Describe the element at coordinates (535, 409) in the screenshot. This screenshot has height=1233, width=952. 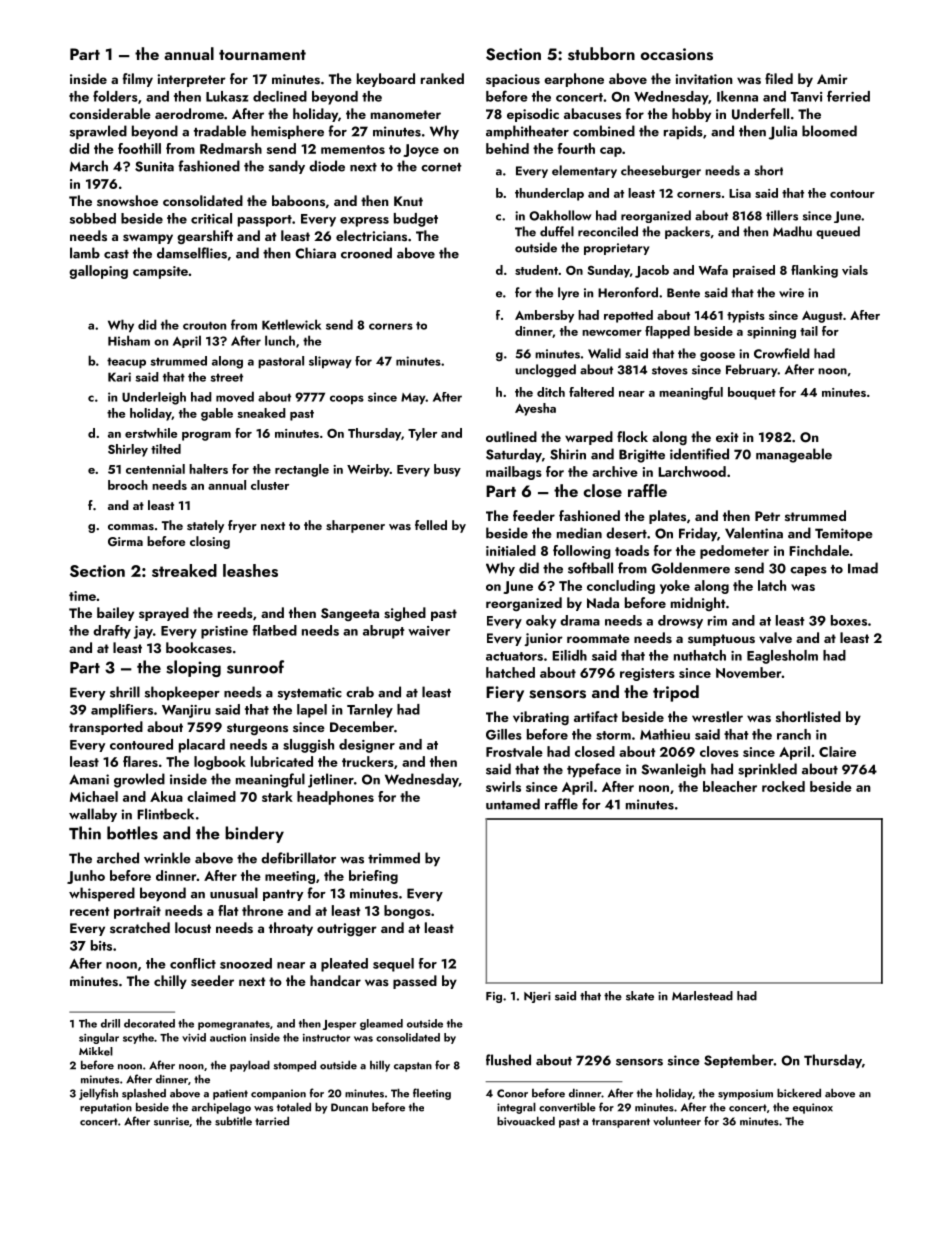
I see `Ayesha` at that location.
